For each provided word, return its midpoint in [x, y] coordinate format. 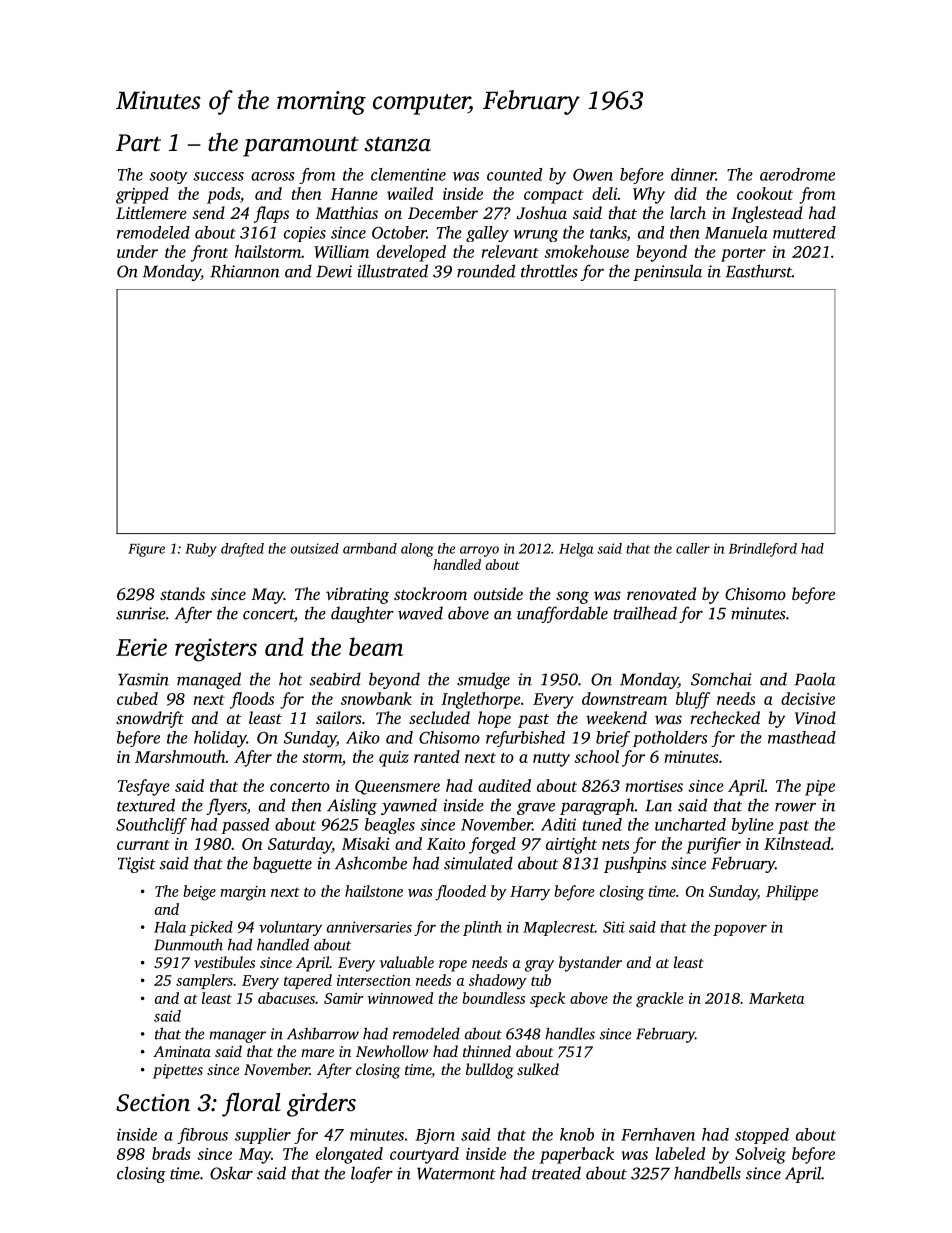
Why [649, 195]
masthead [802, 737]
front [209, 253]
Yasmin [143, 679]
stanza [397, 144]
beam [376, 646]
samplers [204, 981]
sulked [538, 1069]
